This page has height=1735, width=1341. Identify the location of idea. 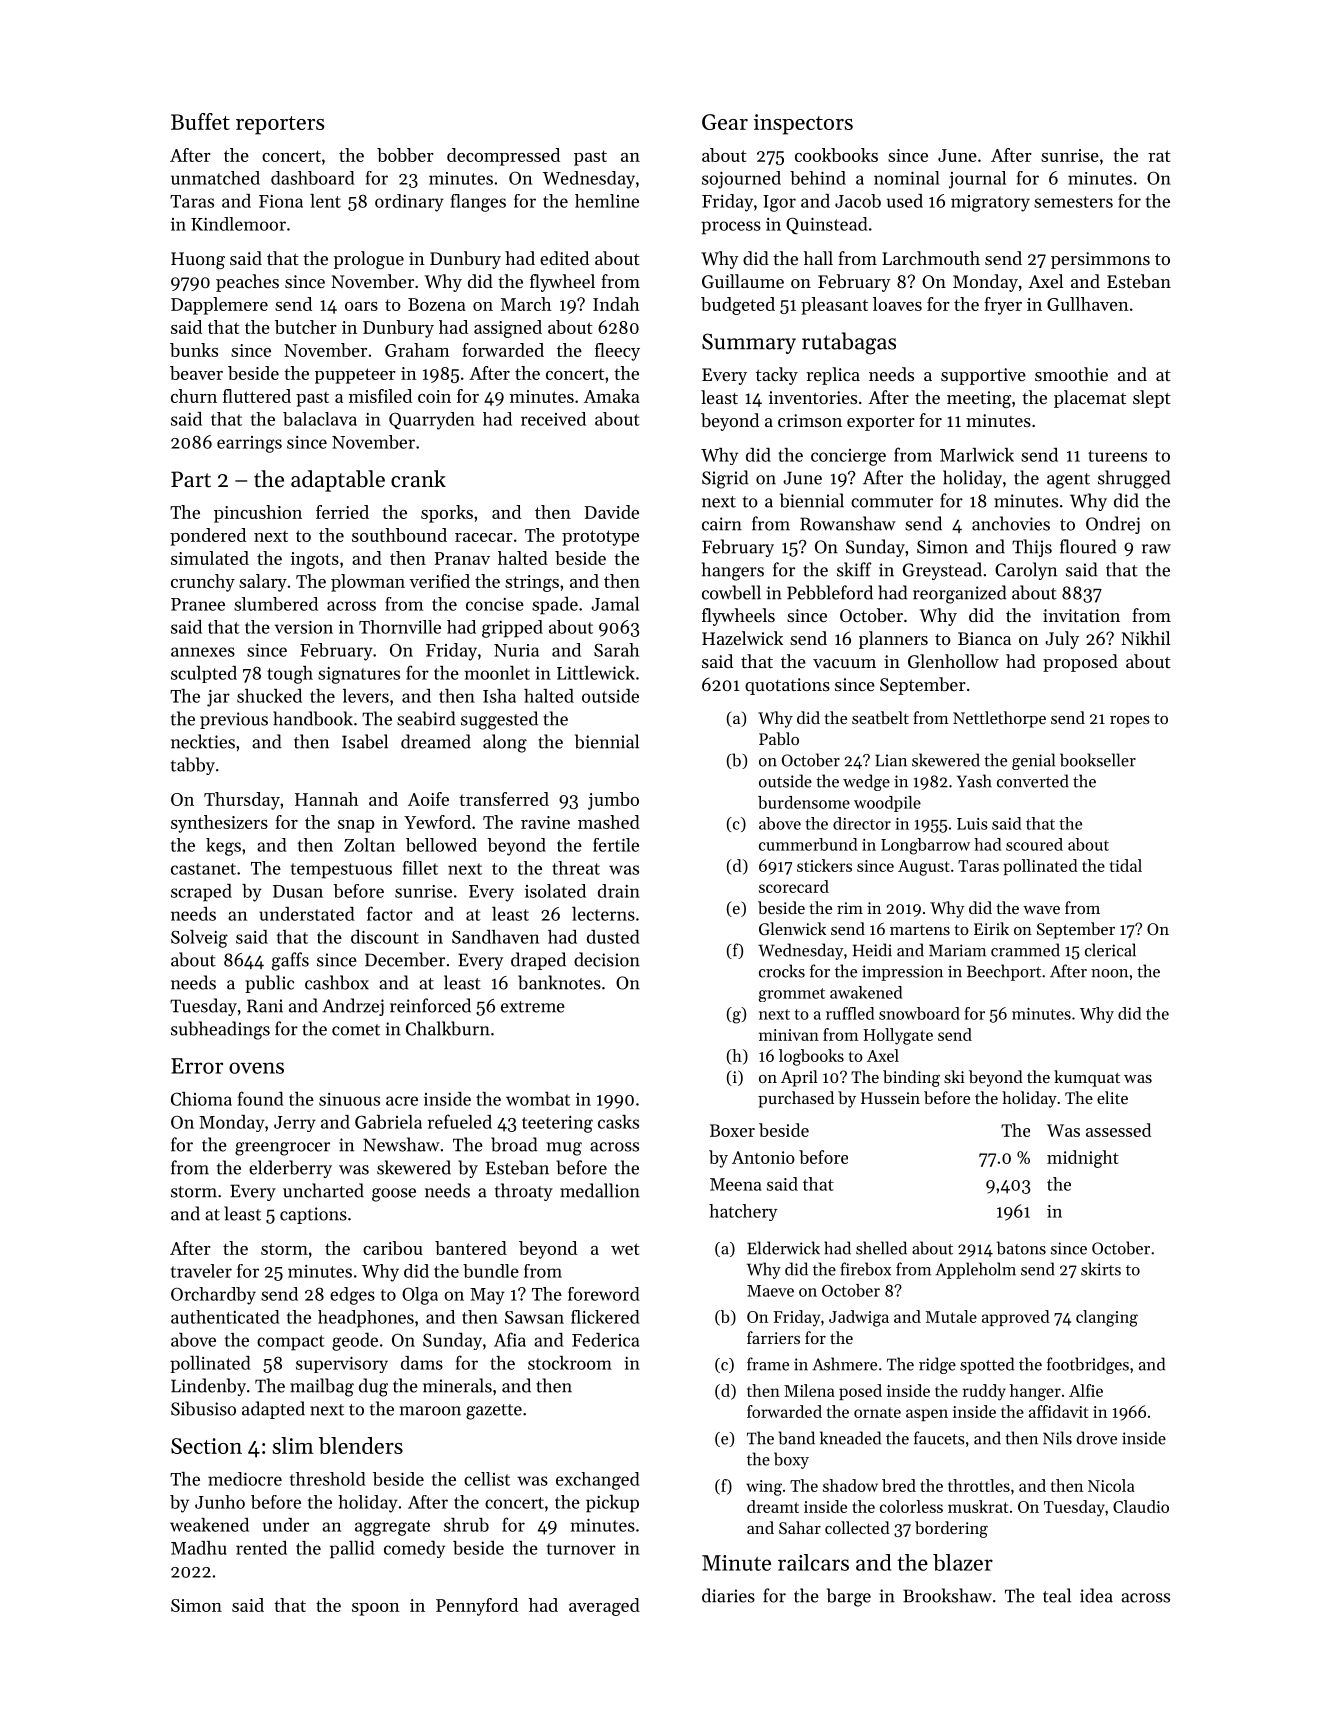
(1096, 1595).
